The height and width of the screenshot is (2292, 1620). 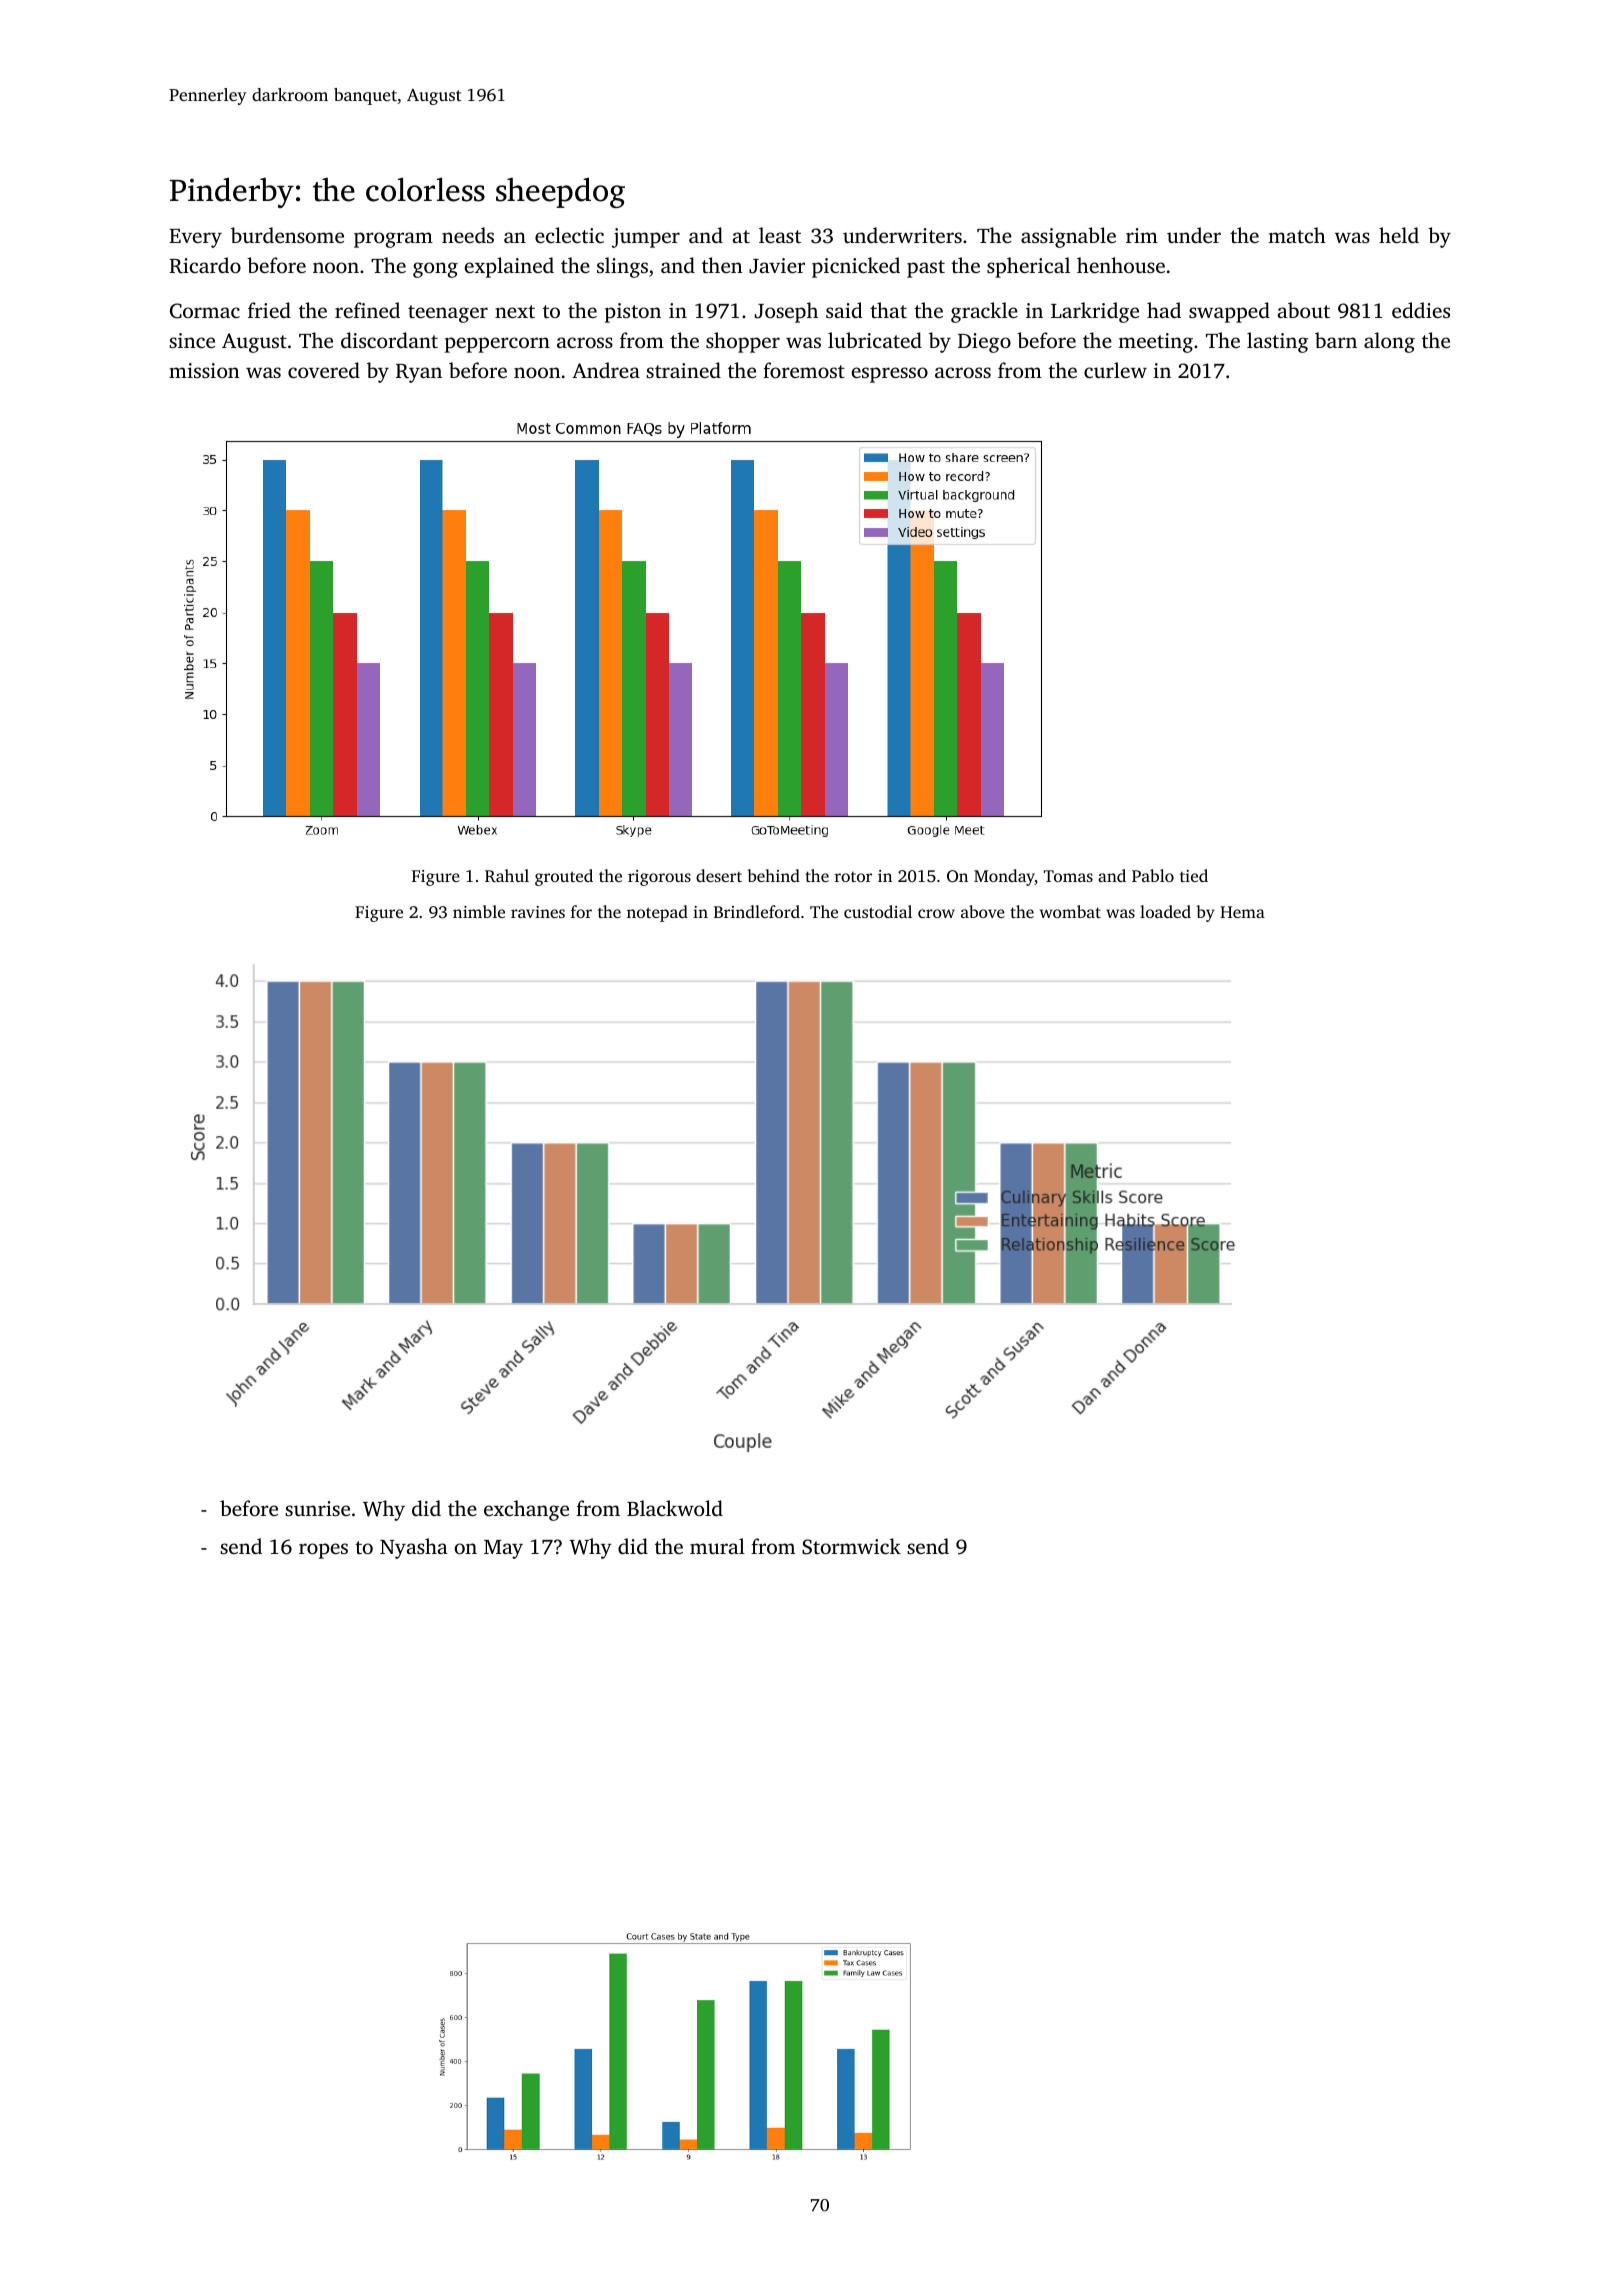 I want to click on lasting, so click(x=1277, y=342).
